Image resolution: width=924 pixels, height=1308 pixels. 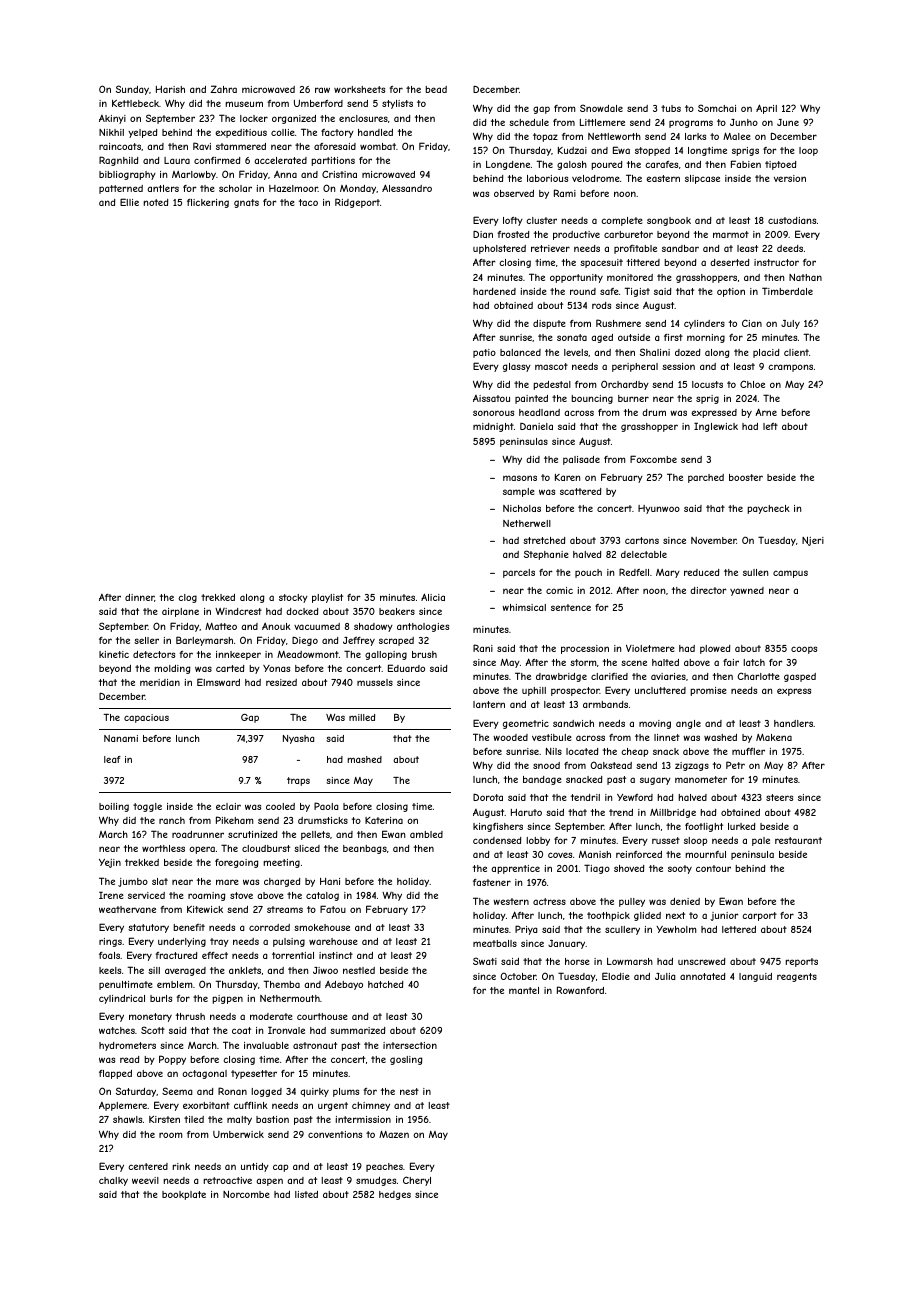 What do you see at coordinates (135, 103) in the document?
I see `Kettlebeck` at bounding box center [135, 103].
